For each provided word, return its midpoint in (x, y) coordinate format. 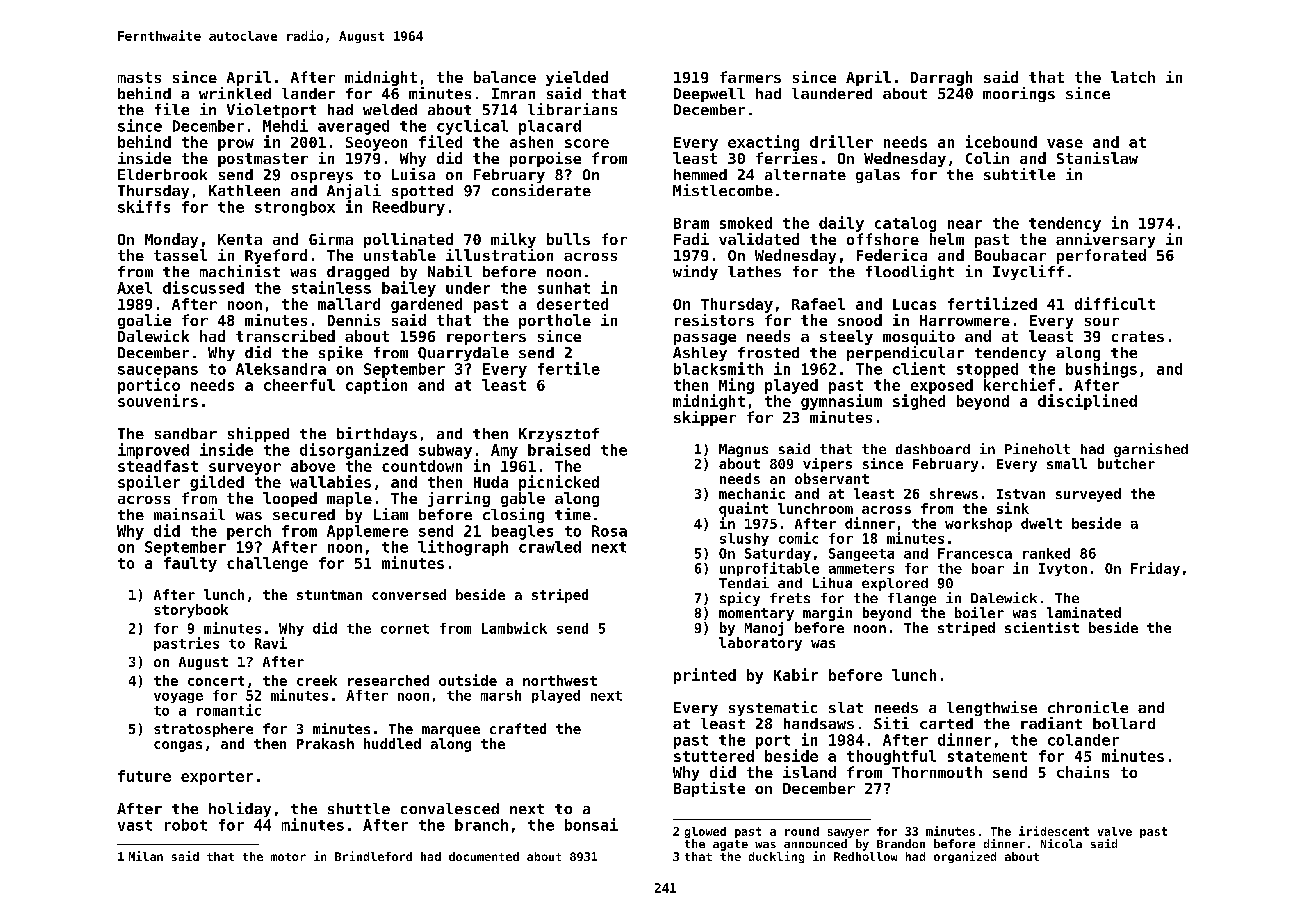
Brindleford (373, 856)
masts (139, 77)
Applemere (367, 532)
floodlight (910, 272)
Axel (134, 288)
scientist (1042, 627)
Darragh (941, 78)
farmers (750, 77)
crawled (550, 547)
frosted (768, 352)
